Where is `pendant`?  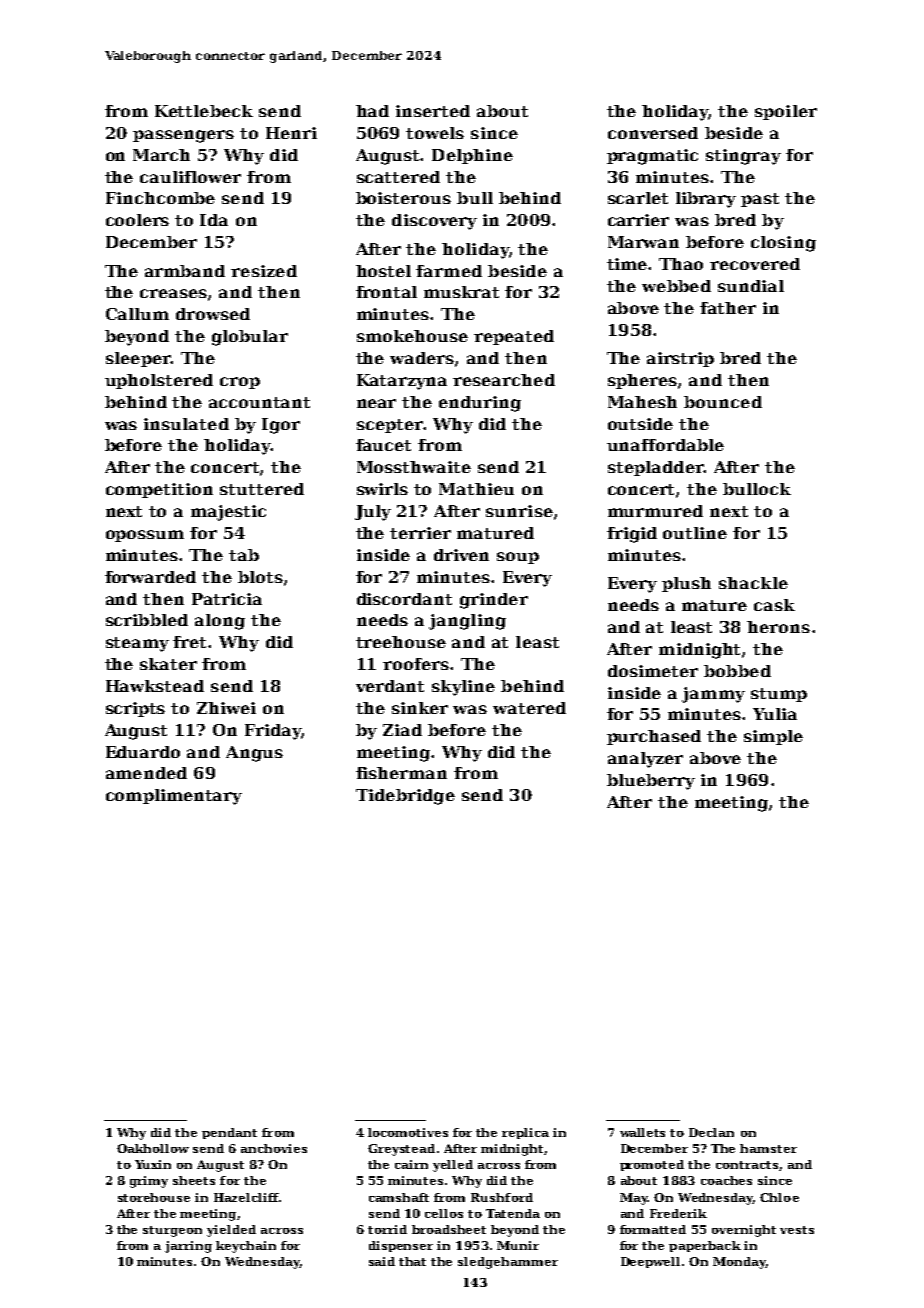 pendant is located at coordinates (229, 1133).
